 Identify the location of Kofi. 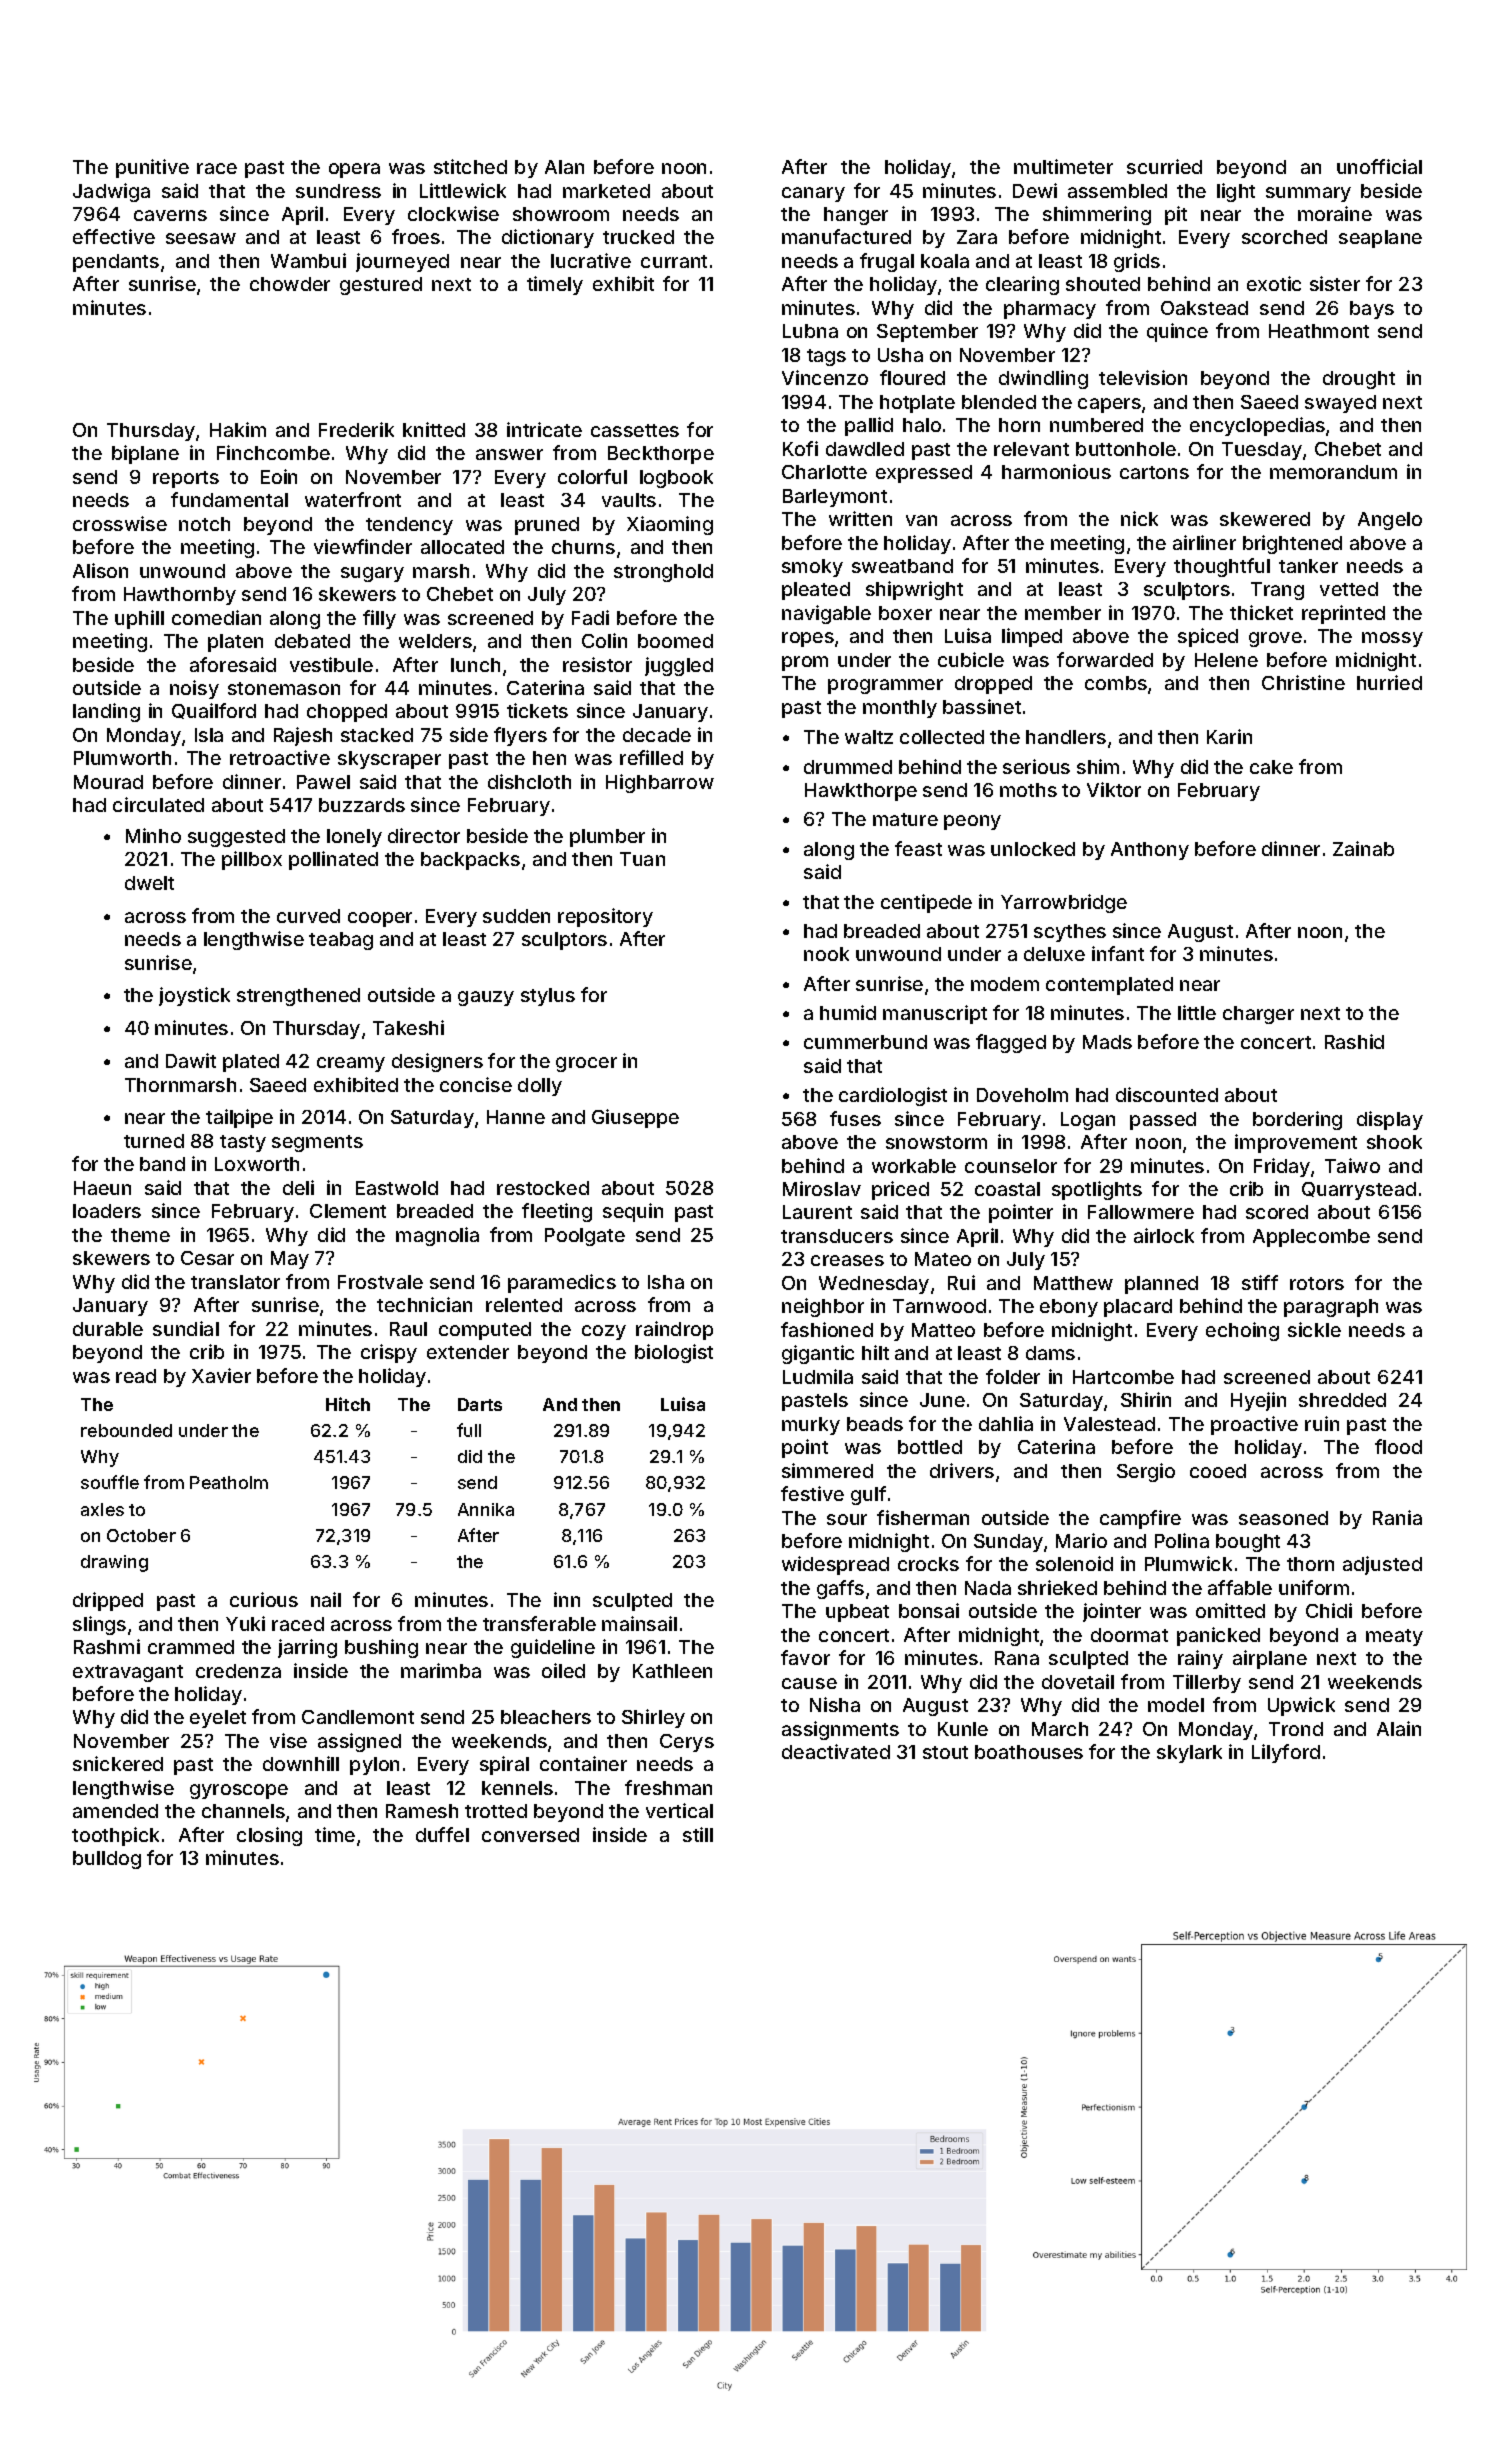
(800, 448).
